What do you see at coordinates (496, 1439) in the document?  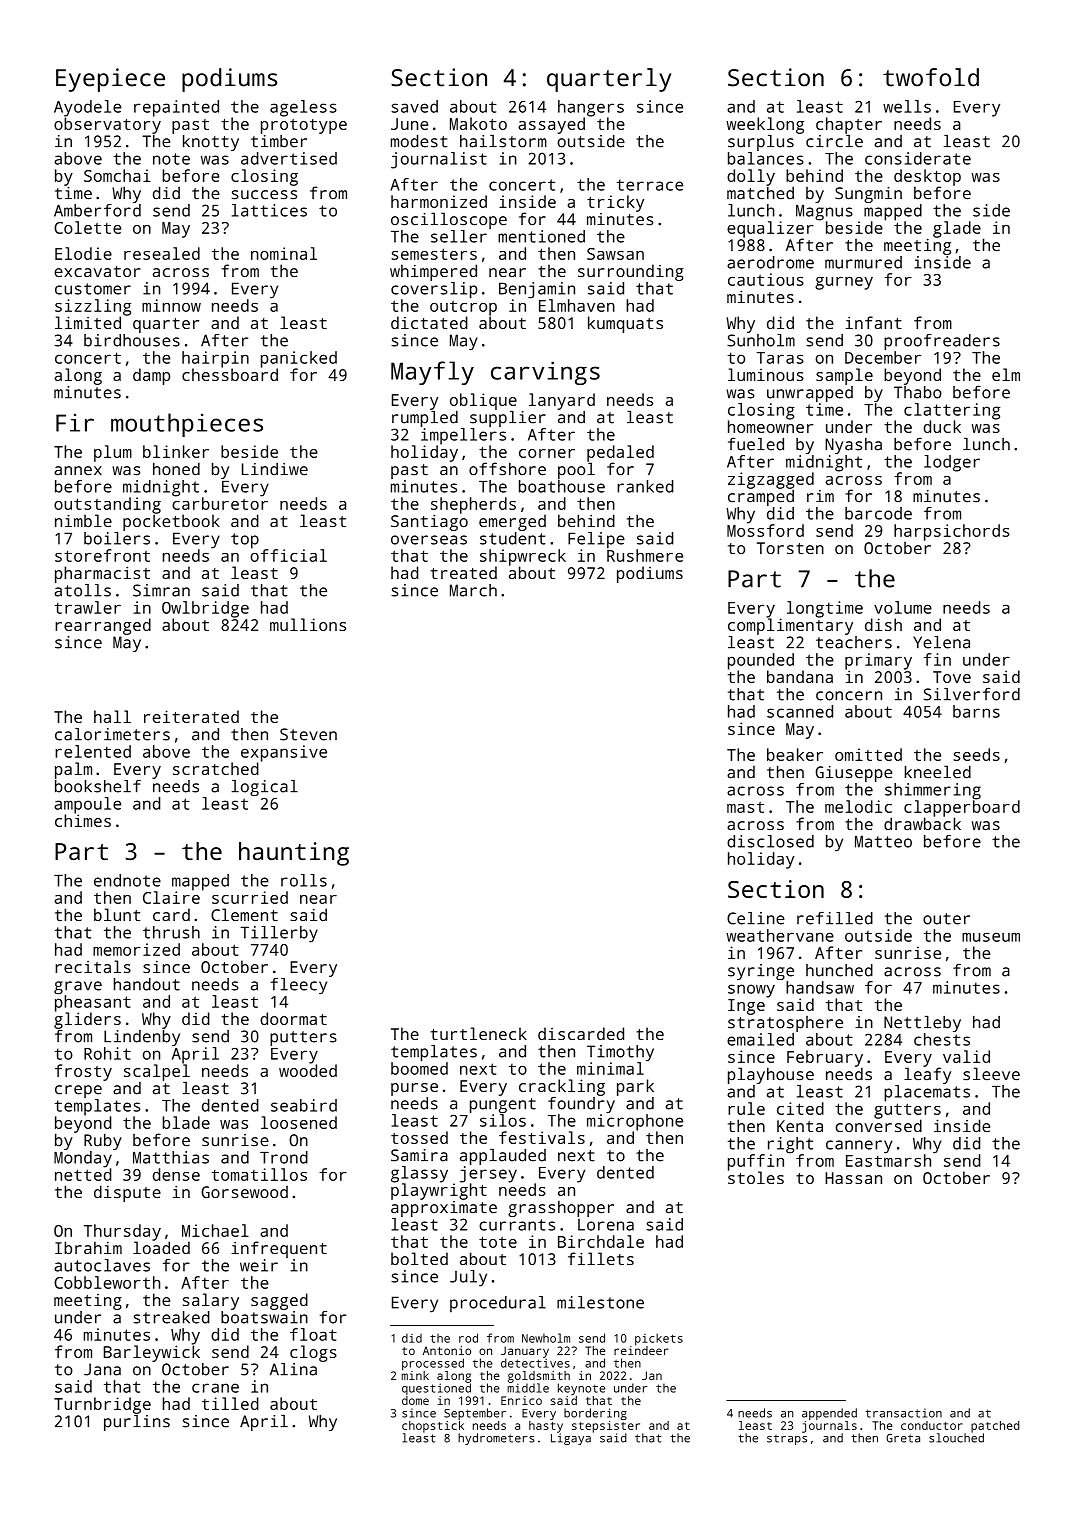 I see `hydrometers` at bounding box center [496, 1439].
